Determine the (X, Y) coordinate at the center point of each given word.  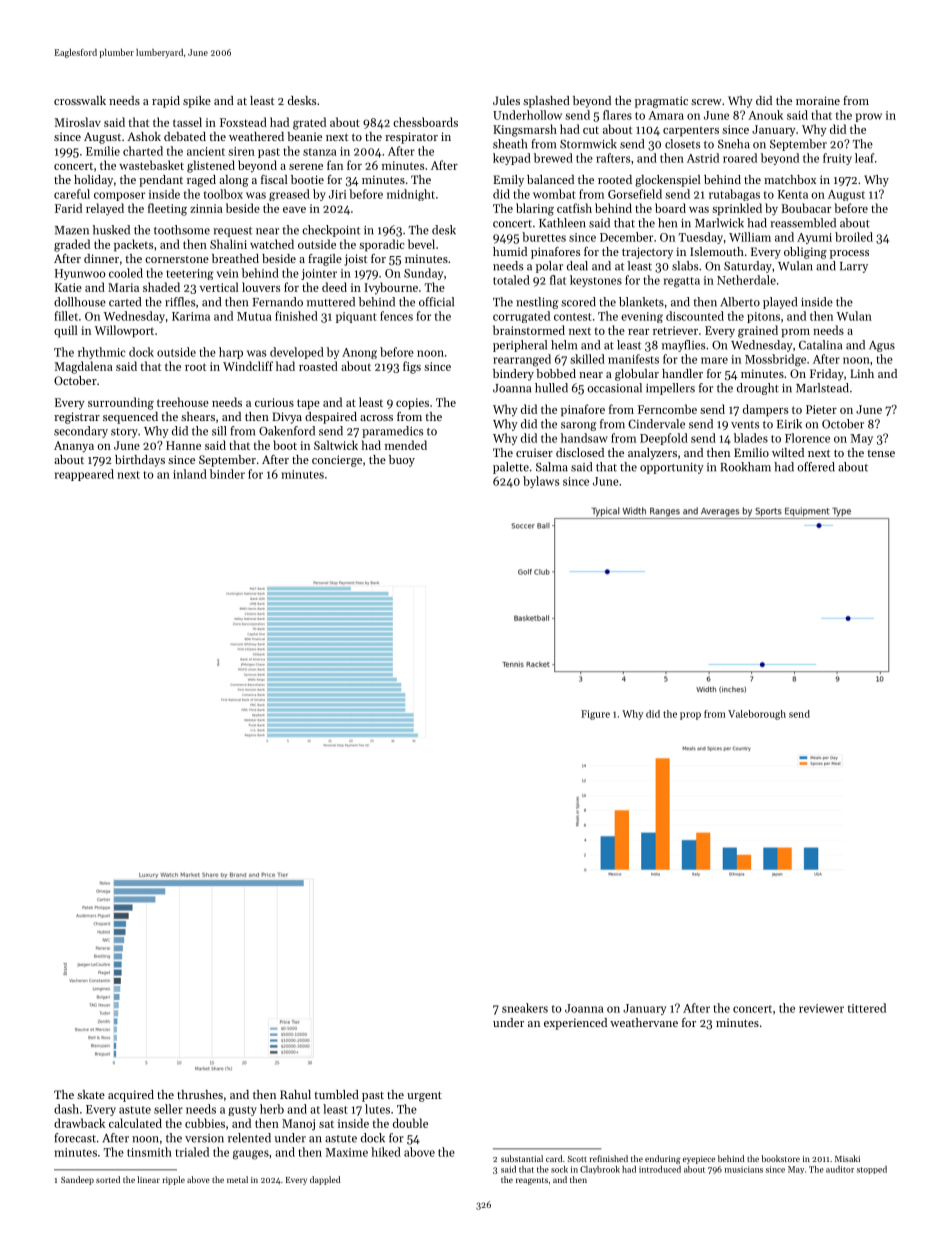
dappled (325, 1180)
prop (690, 716)
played (780, 303)
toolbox (223, 194)
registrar (77, 418)
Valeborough (757, 715)
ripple (174, 1180)
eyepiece (699, 1160)
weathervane (644, 1022)
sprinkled (737, 209)
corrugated (521, 317)
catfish (574, 208)
